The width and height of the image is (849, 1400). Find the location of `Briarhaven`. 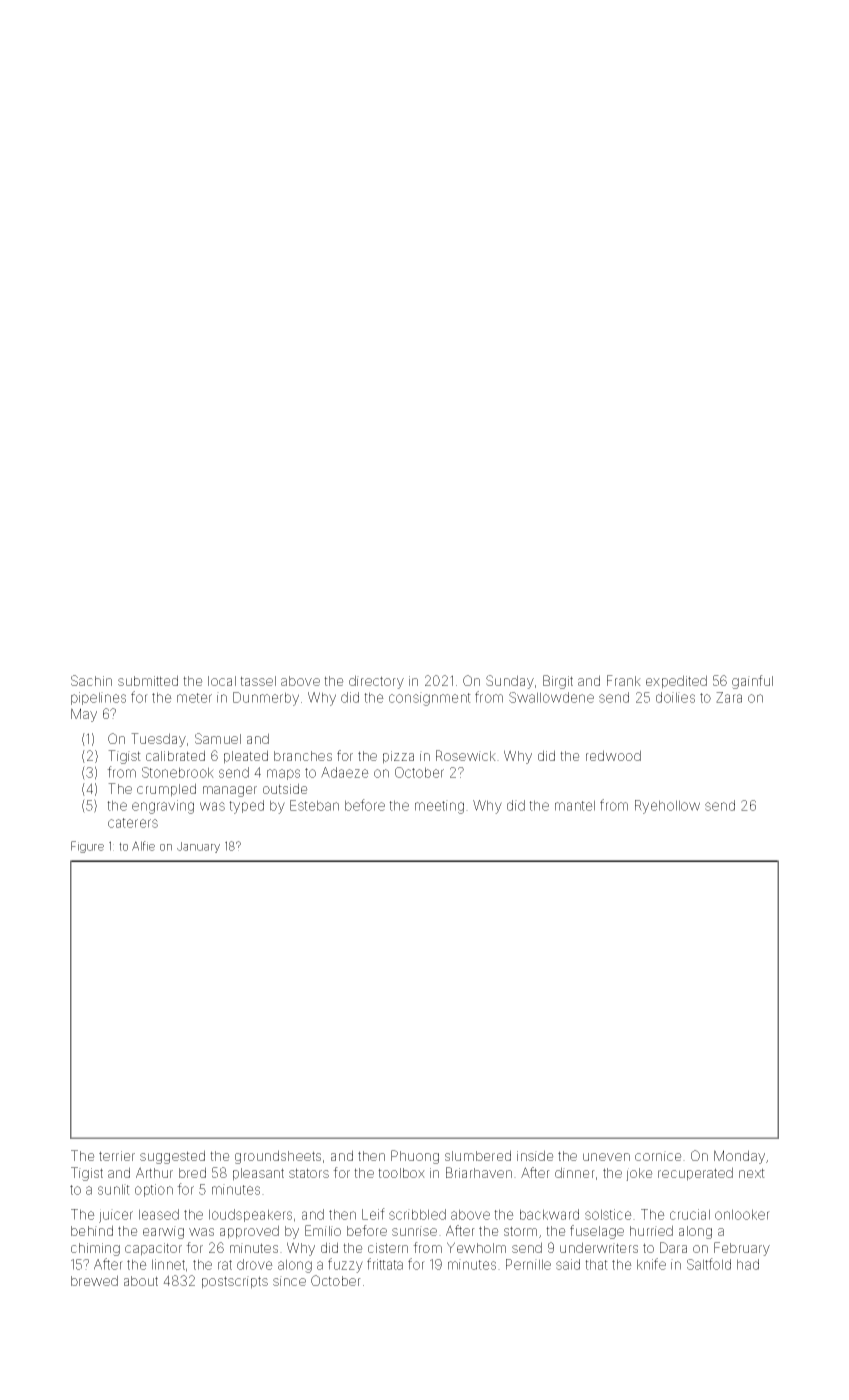

Briarhaven is located at coordinates (479, 1172).
